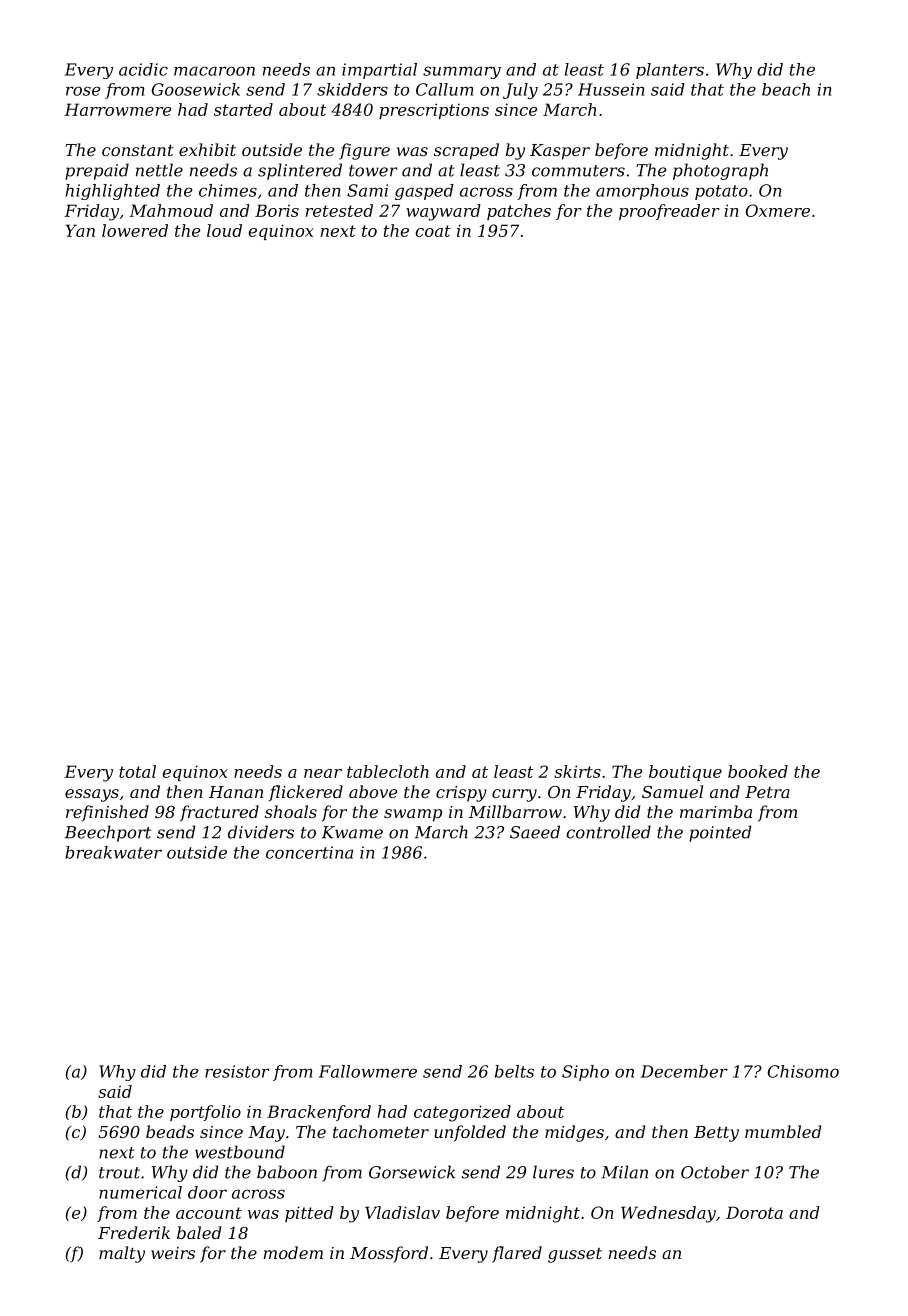  I want to click on weirs, so click(173, 1253).
